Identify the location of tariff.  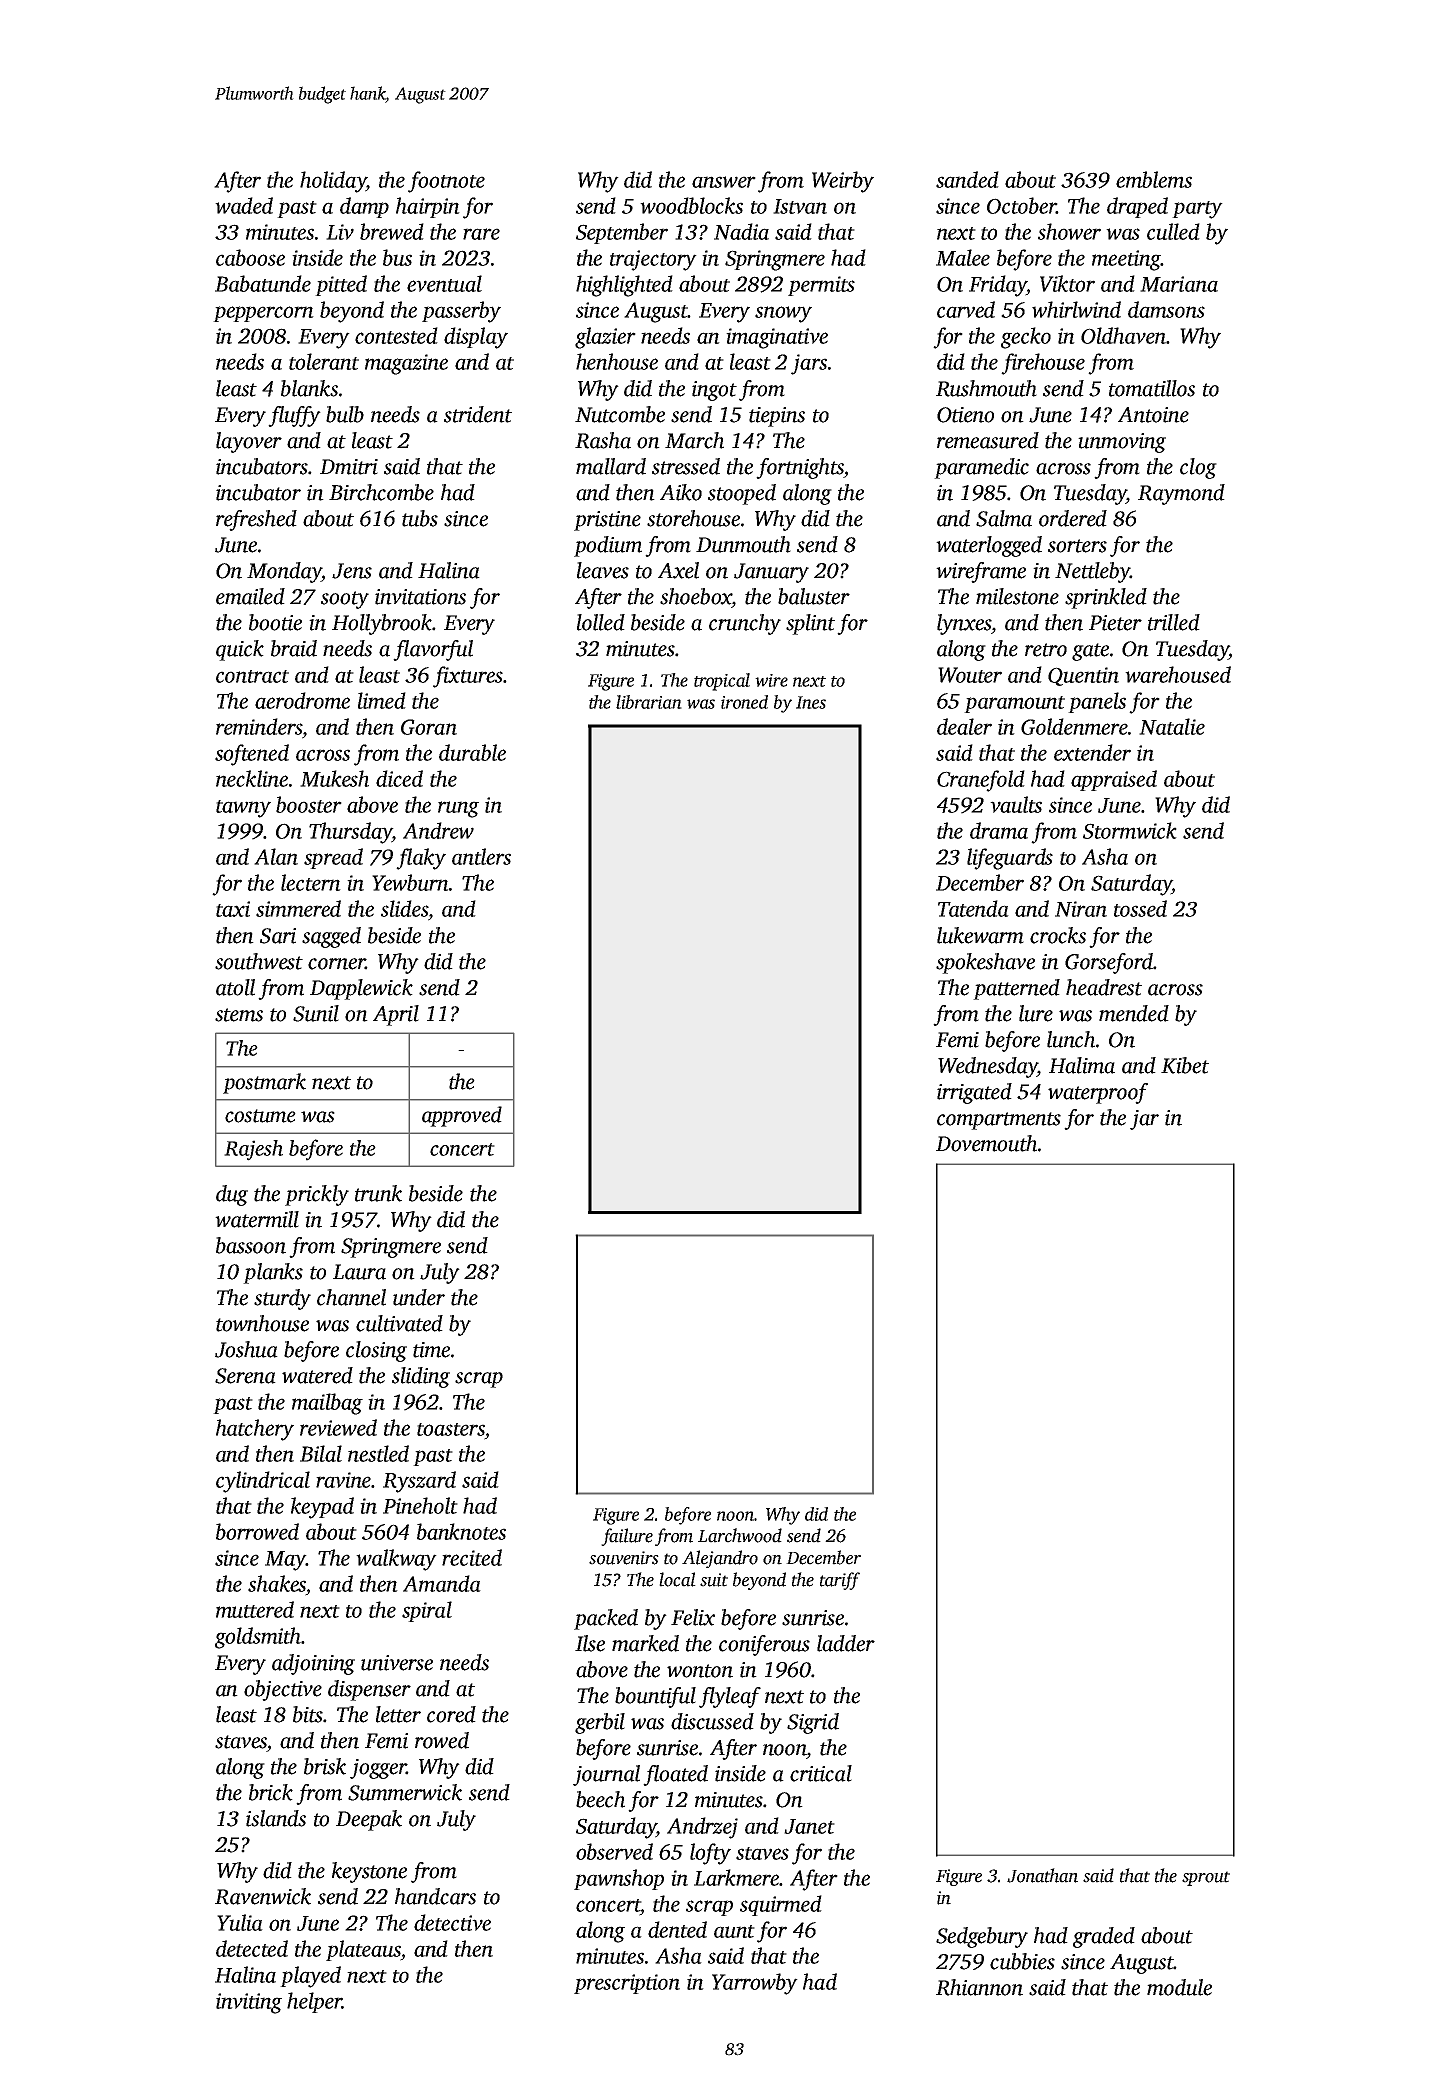
(840, 1581).
